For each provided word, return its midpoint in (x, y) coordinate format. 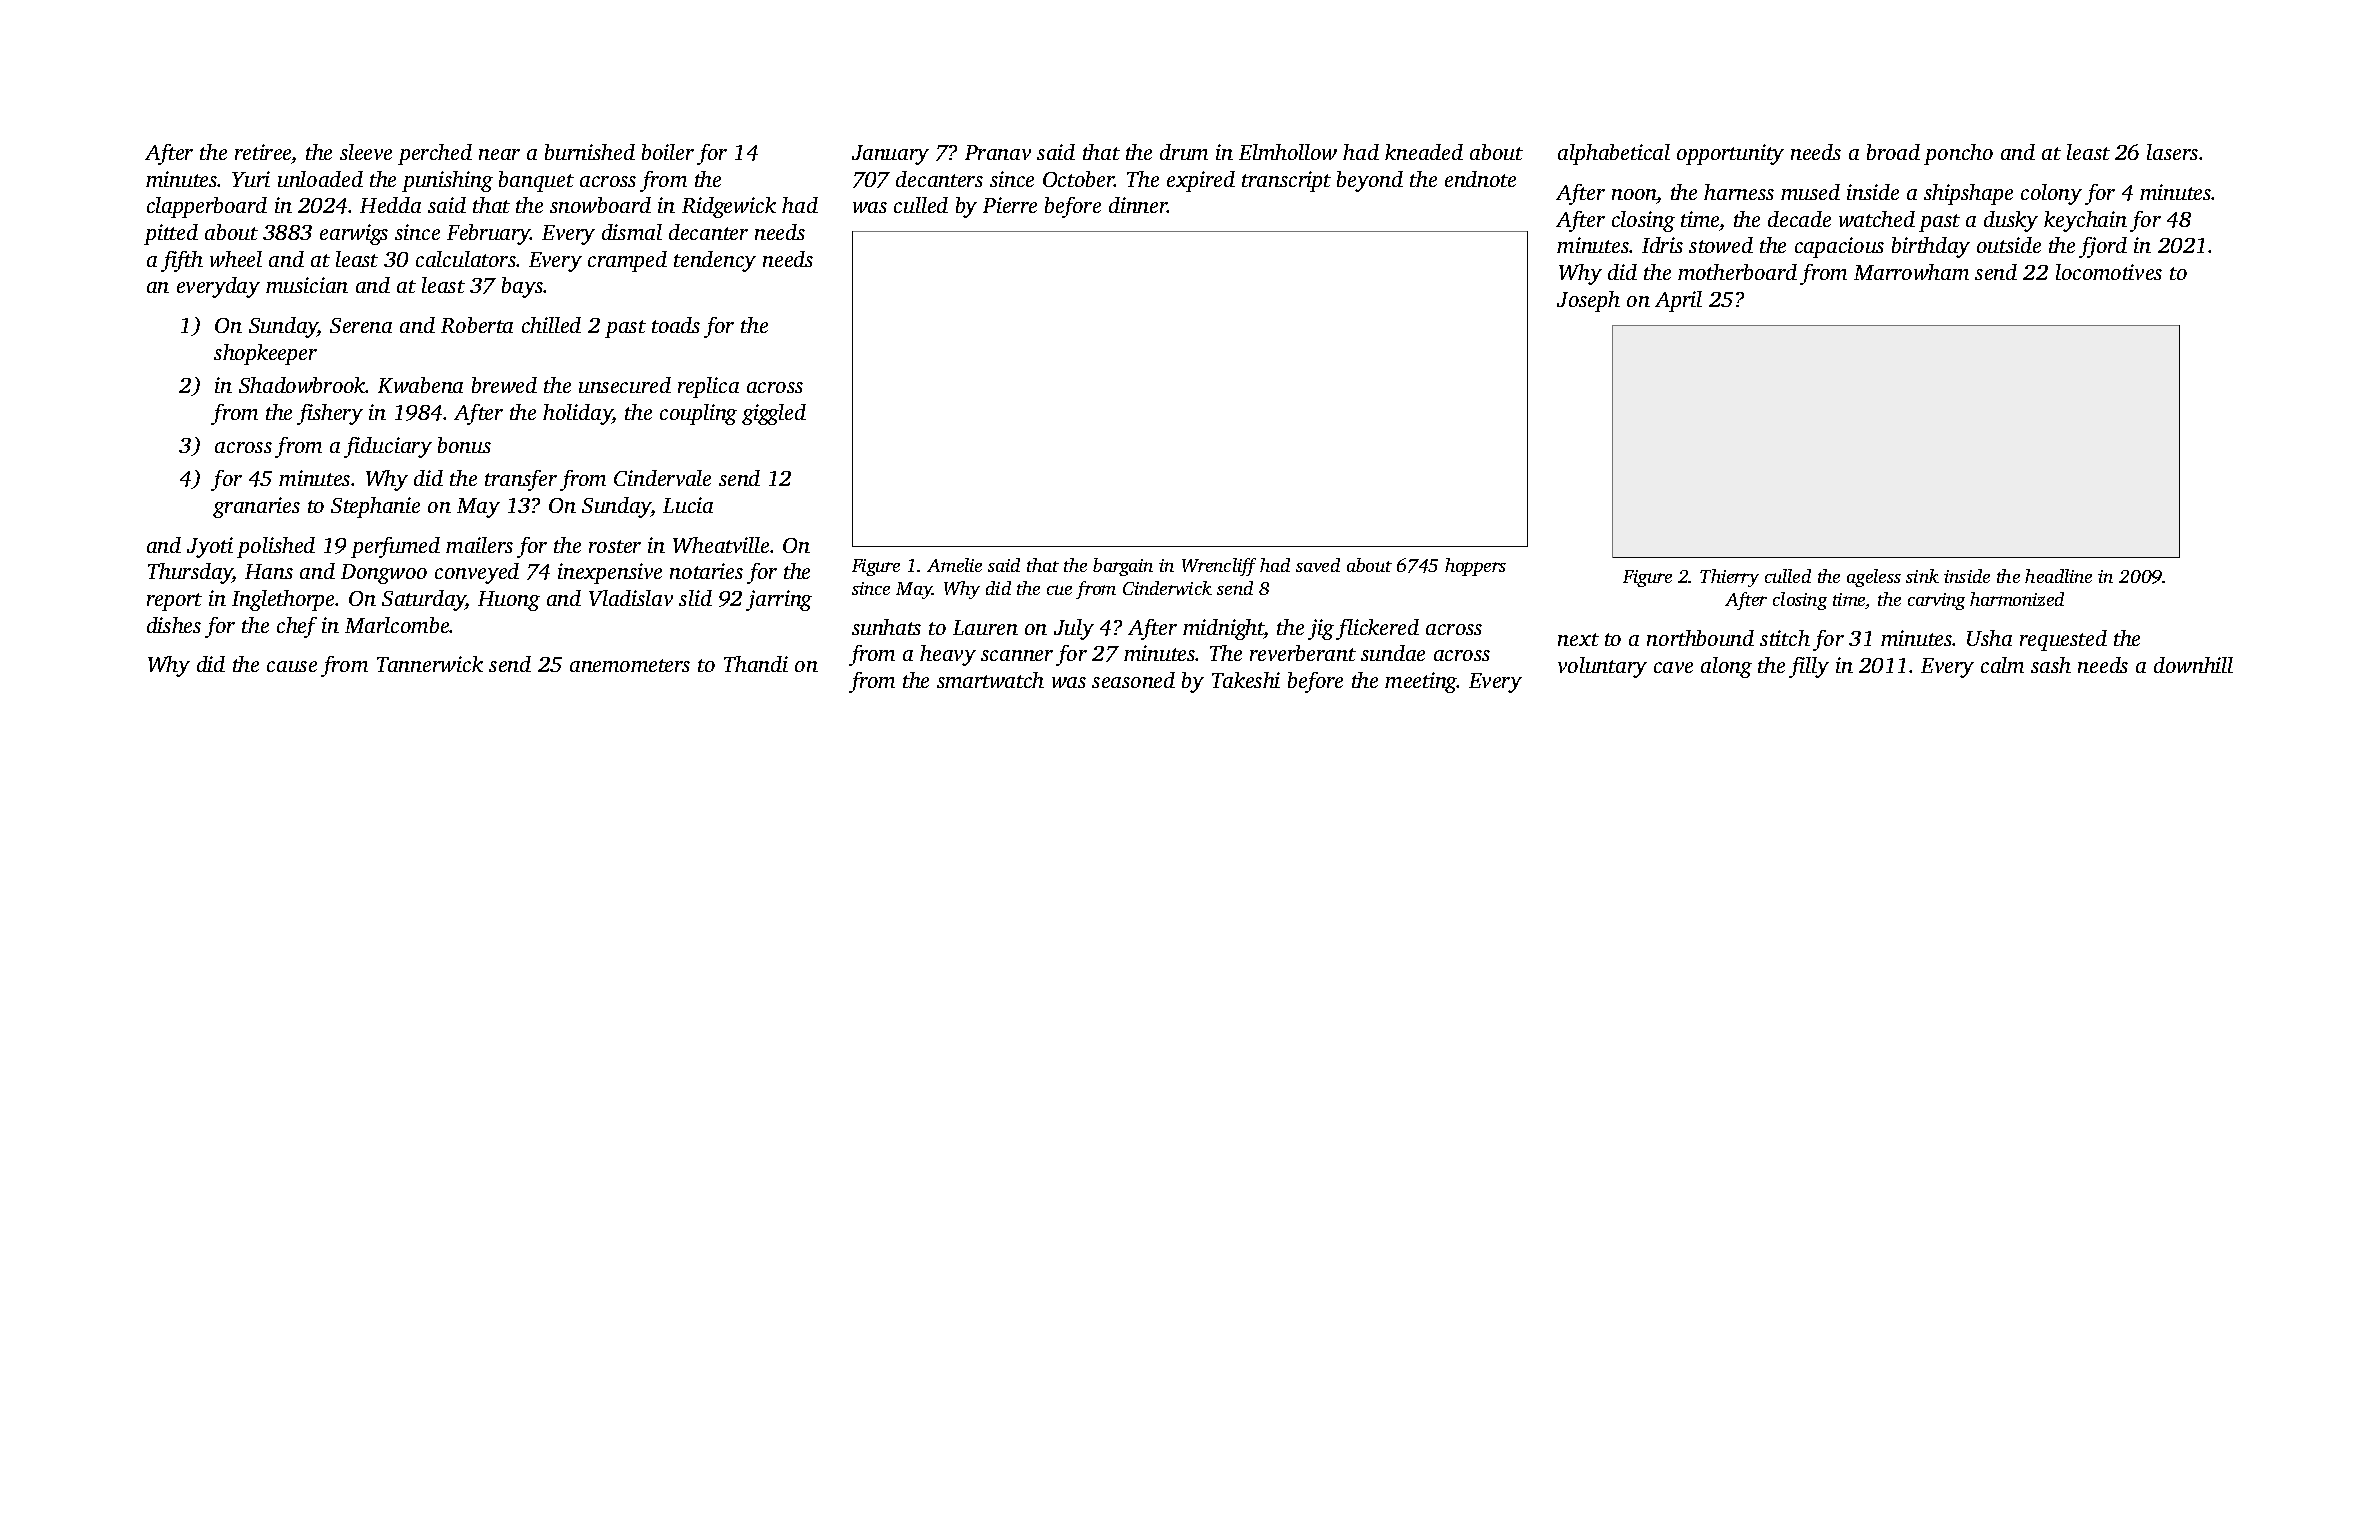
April (1678, 301)
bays (522, 287)
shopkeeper (265, 354)
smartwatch (990, 680)
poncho (1958, 154)
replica (708, 387)
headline (2058, 576)
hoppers (1475, 567)
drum (1184, 152)
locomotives (2109, 272)
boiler (668, 152)
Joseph (1588, 301)
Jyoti (210, 547)
